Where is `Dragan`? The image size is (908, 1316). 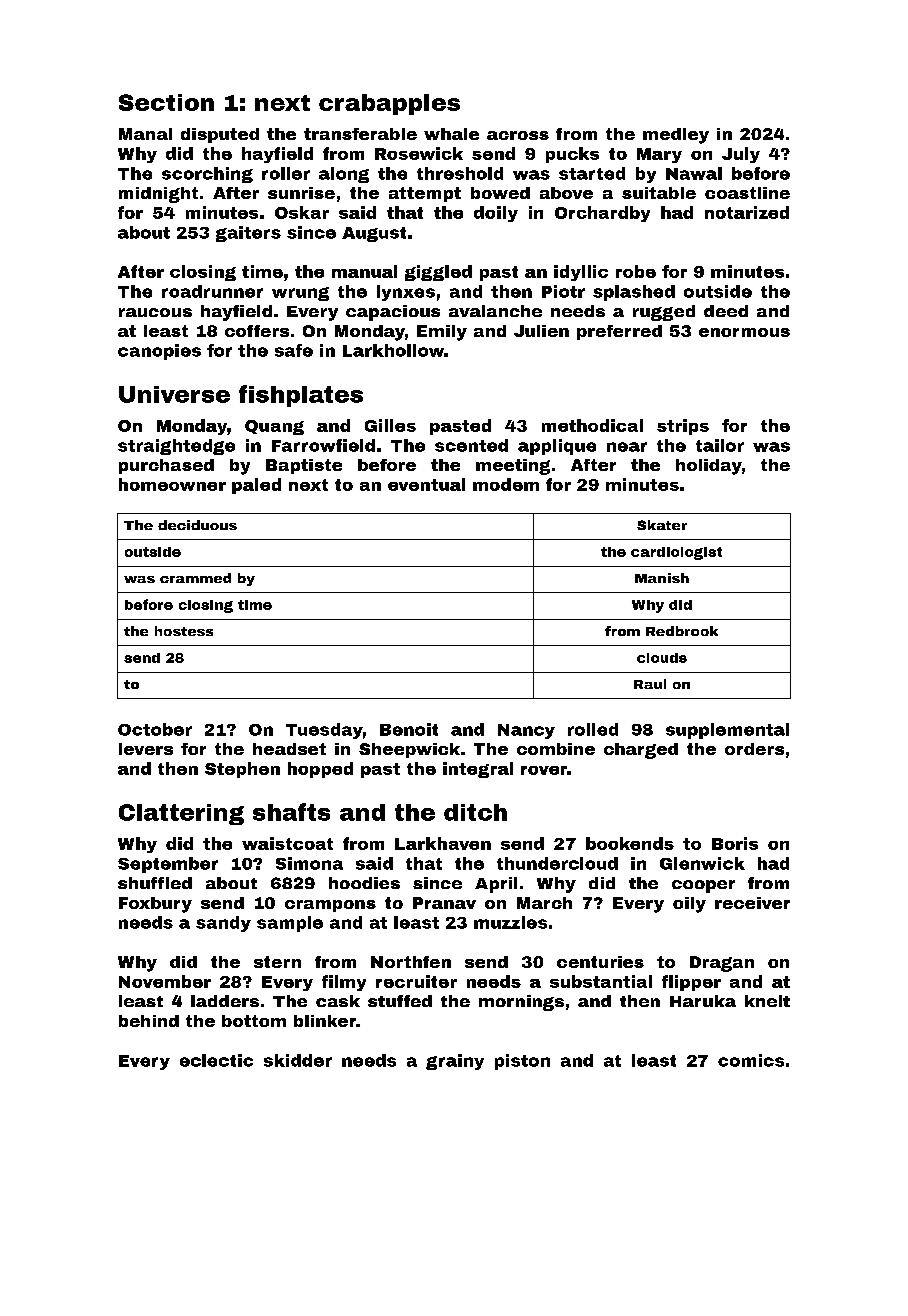
Dragan is located at coordinates (722, 964).
